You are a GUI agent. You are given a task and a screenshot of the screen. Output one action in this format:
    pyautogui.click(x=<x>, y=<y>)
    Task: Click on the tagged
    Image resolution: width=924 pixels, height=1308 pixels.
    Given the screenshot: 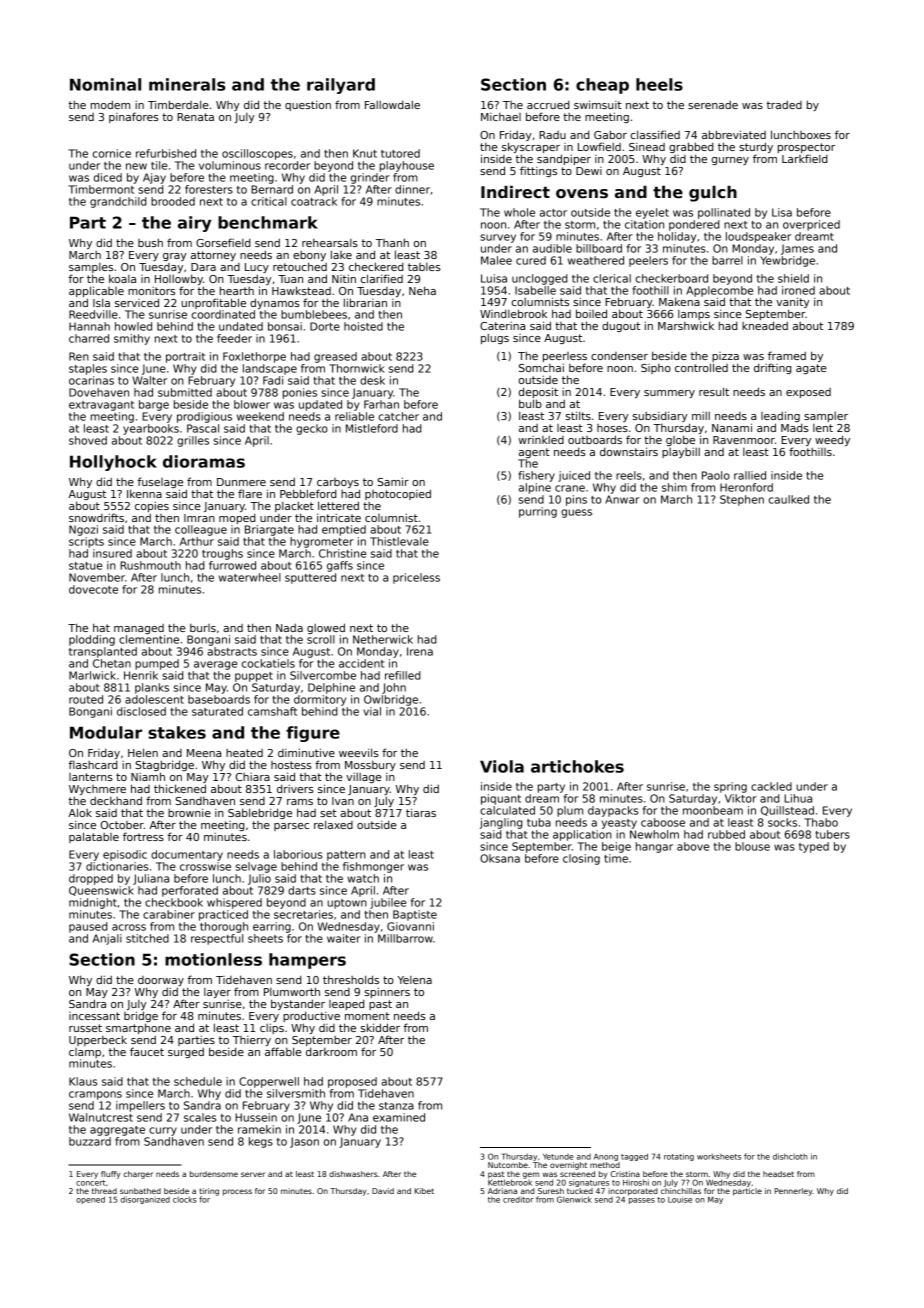 What is the action you would take?
    pyautogui.click(x=634, y=1157)
